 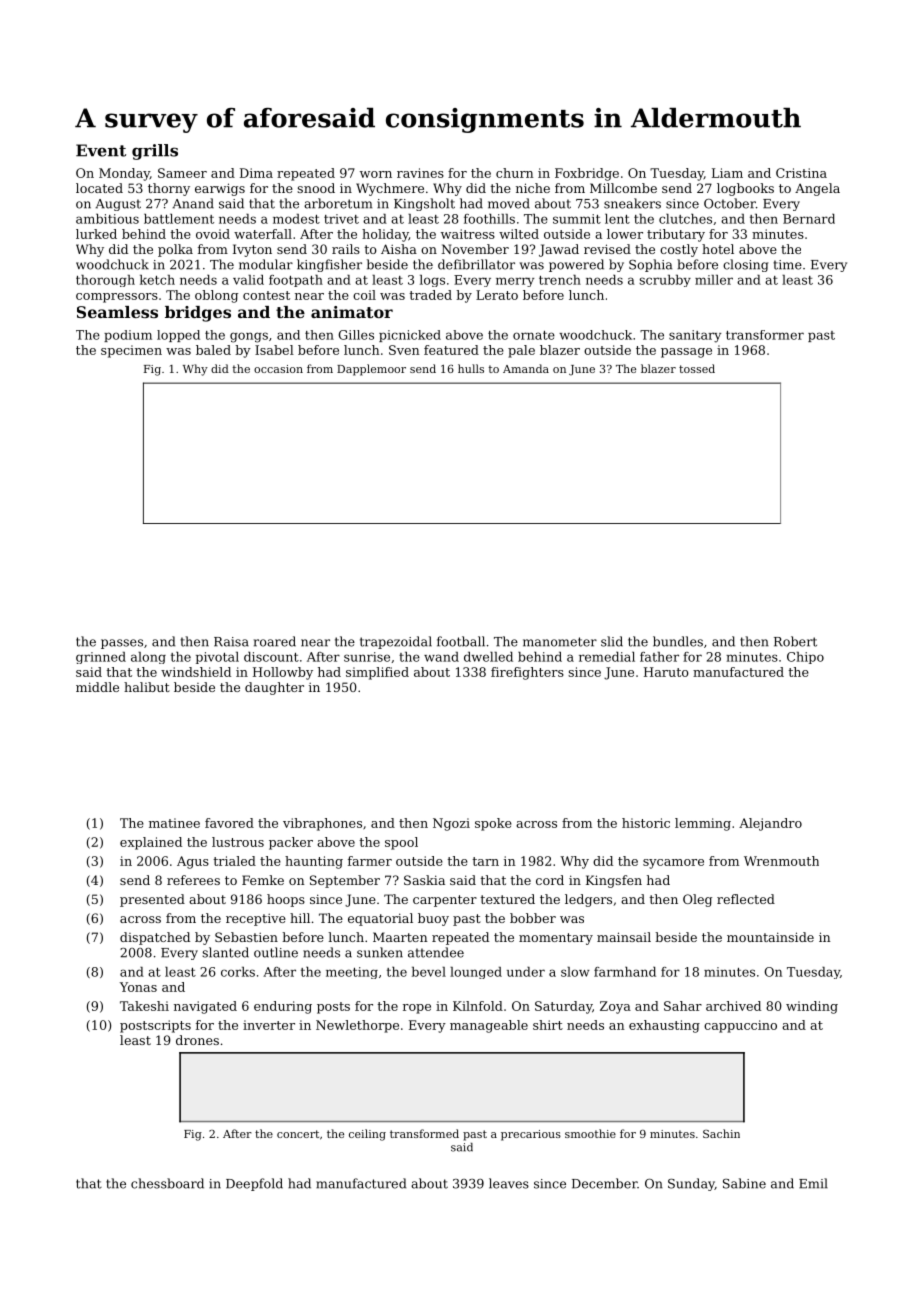 I want to click on occasion, so click(x=278, y=369).
